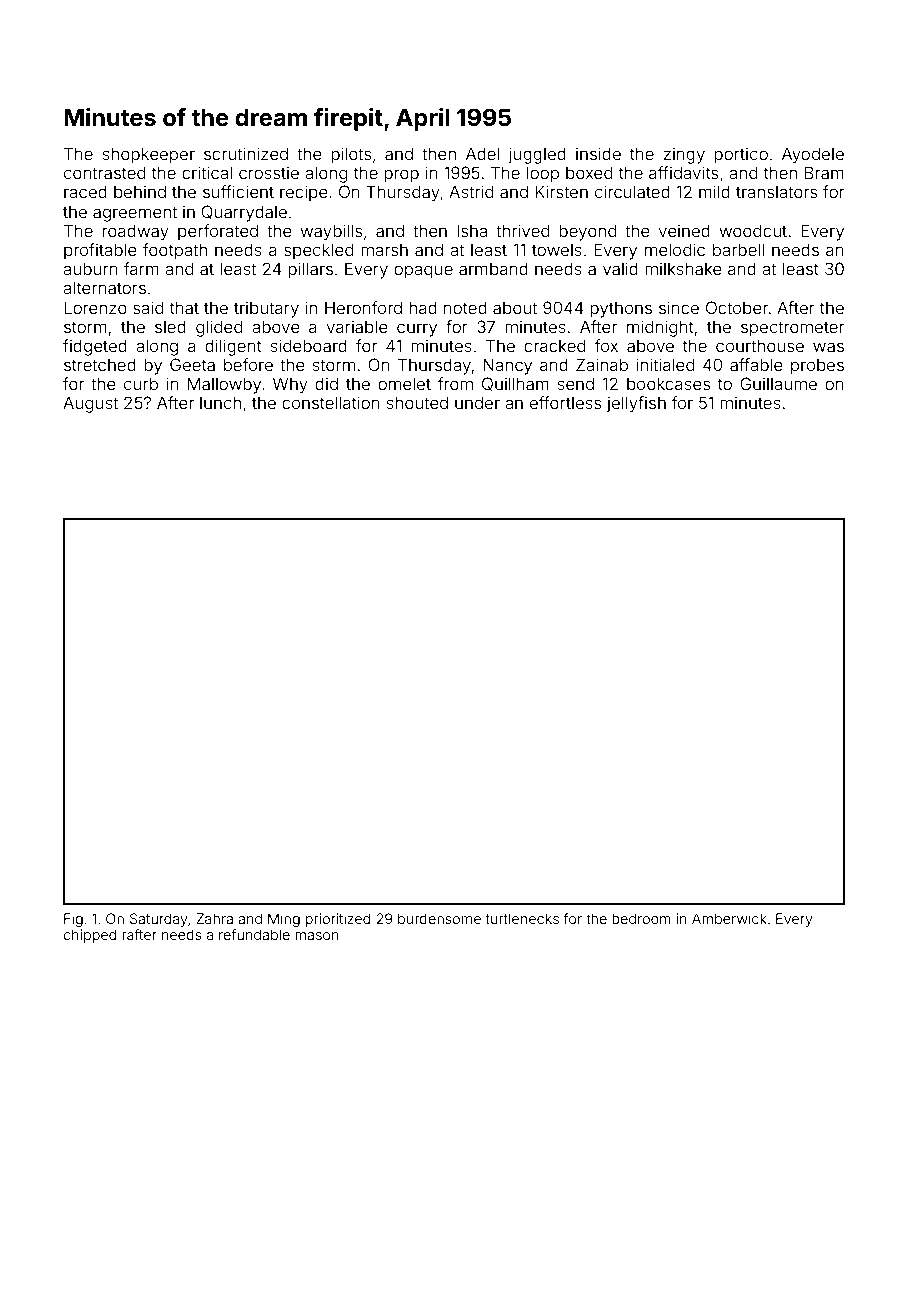 This page has height=1316, width=908. Describe the element at coordinates (219, 328) in the page. I see `glided` at that location.
